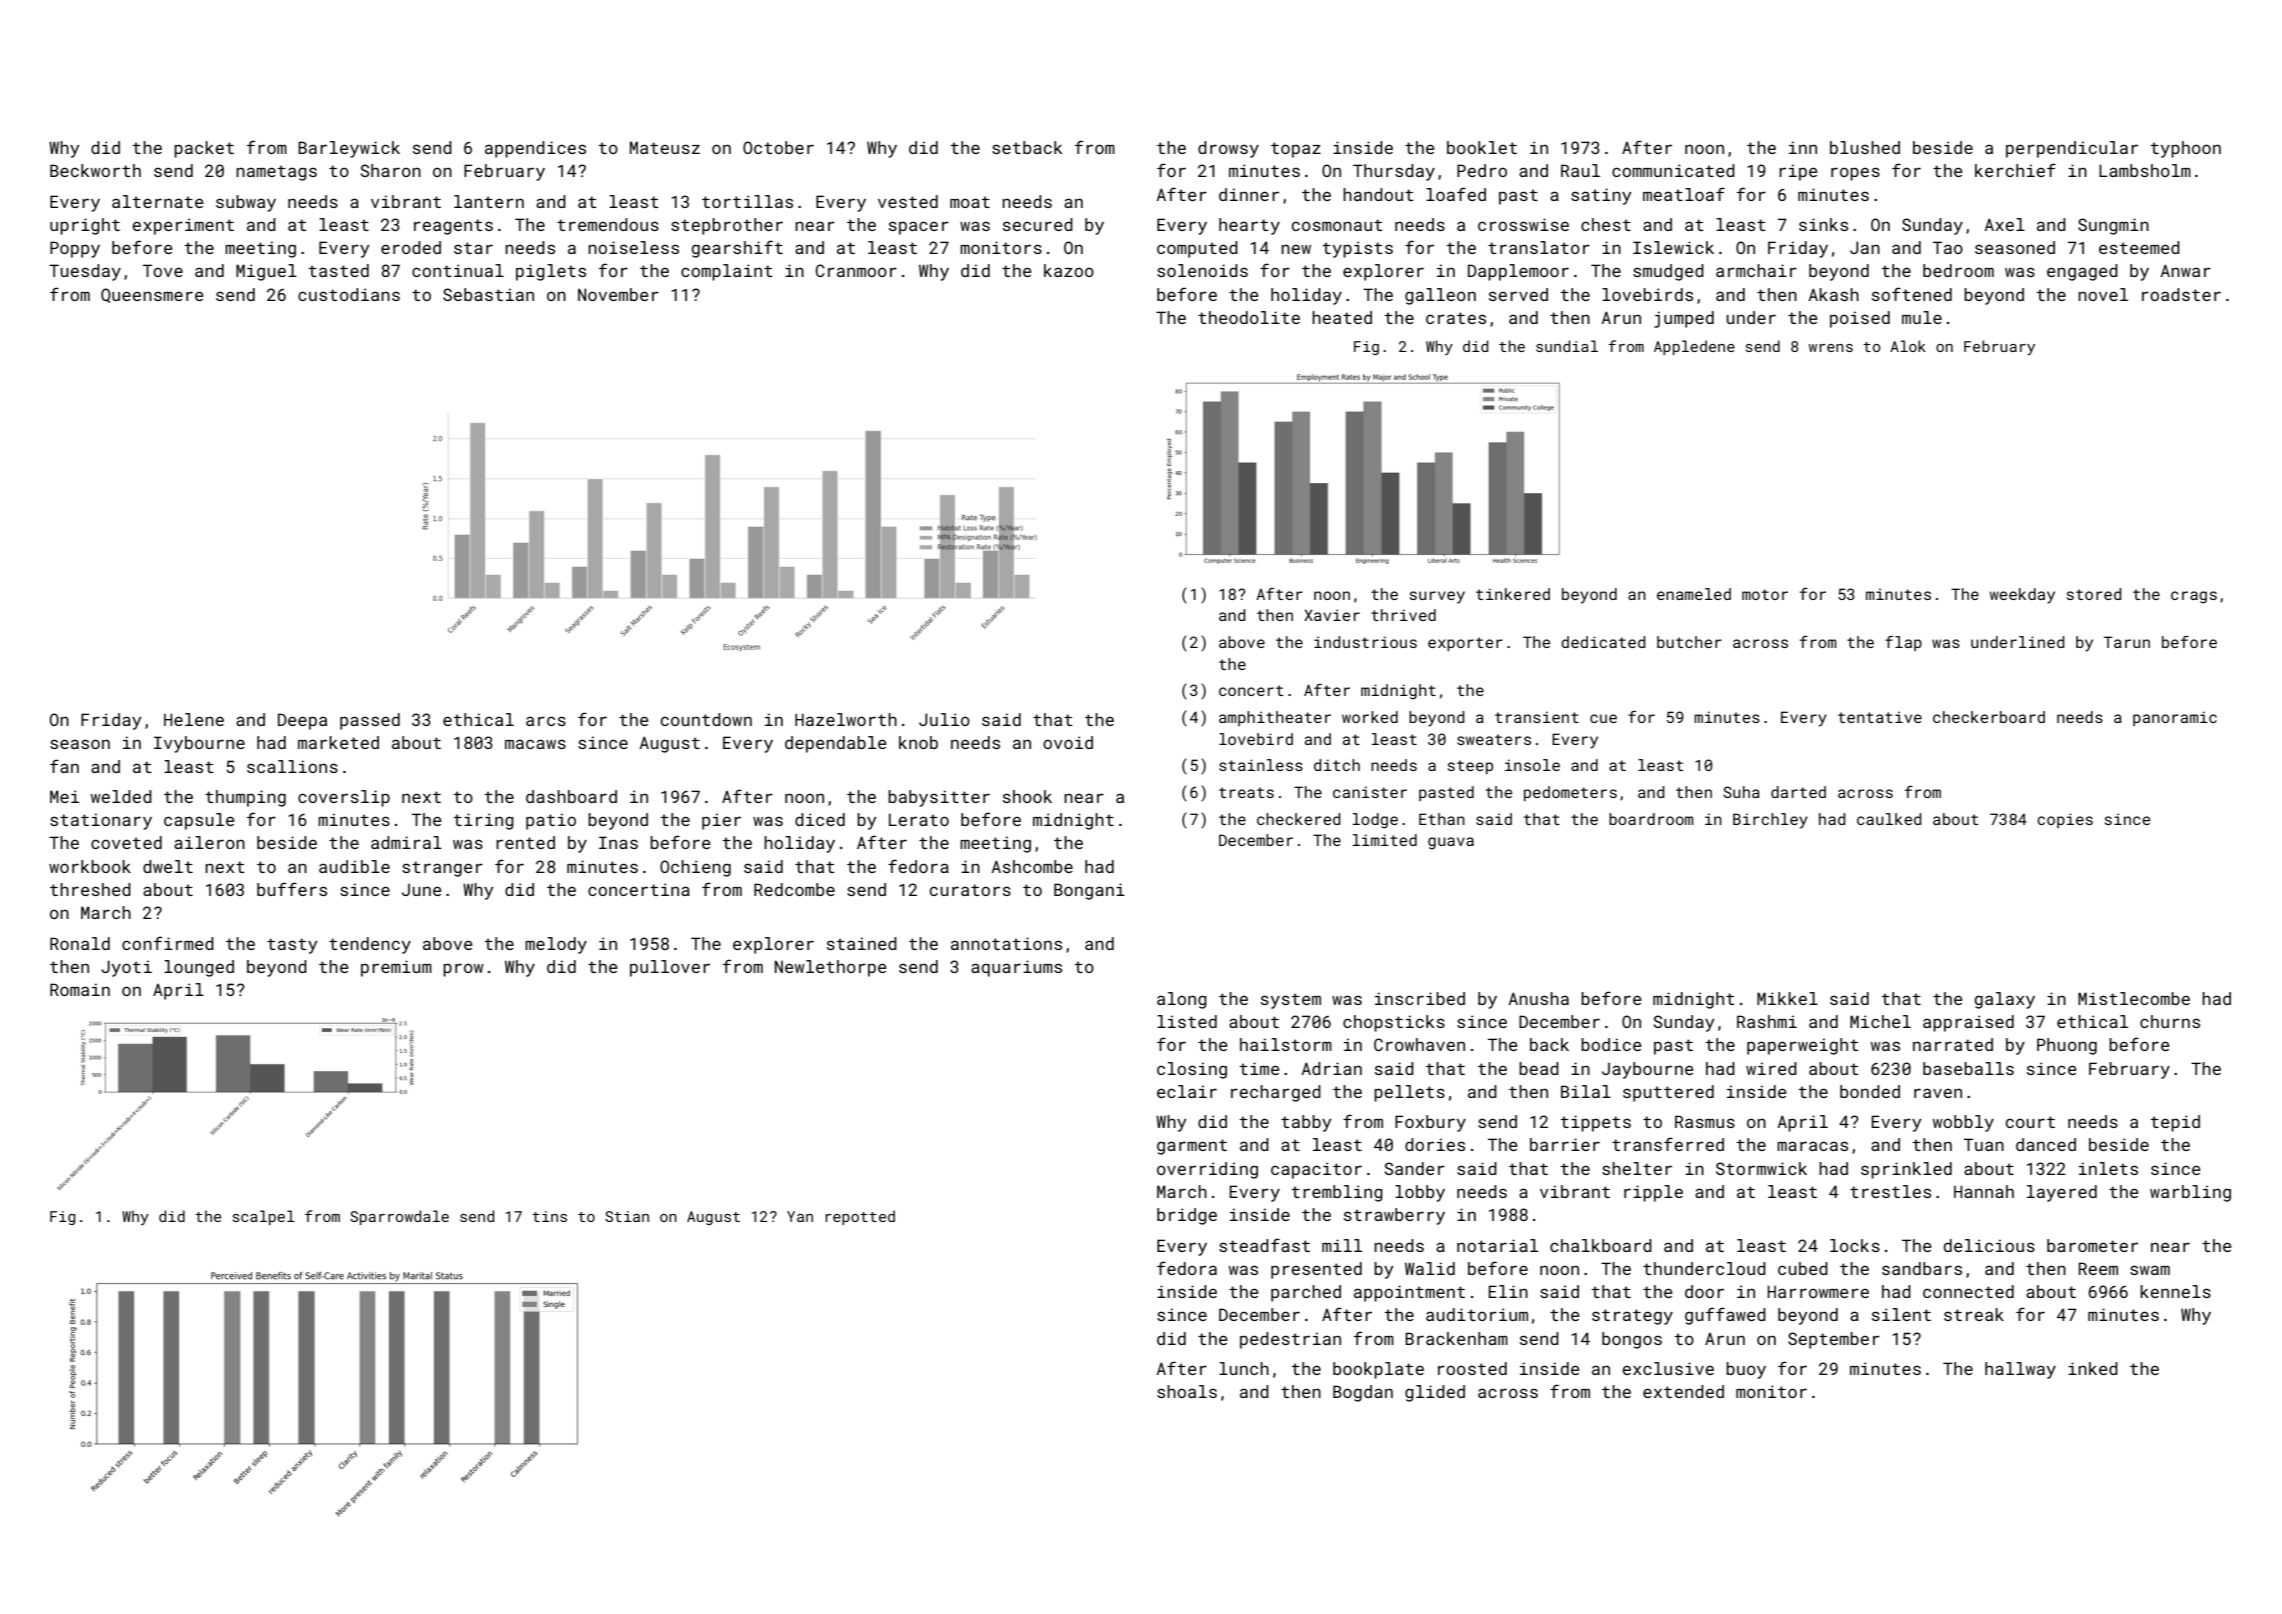 The height and width of the page is (1614, 2282). What do you see at coordinates (1342, 317) in the page?
I see `heated` at bounding box center [1342, 317].
